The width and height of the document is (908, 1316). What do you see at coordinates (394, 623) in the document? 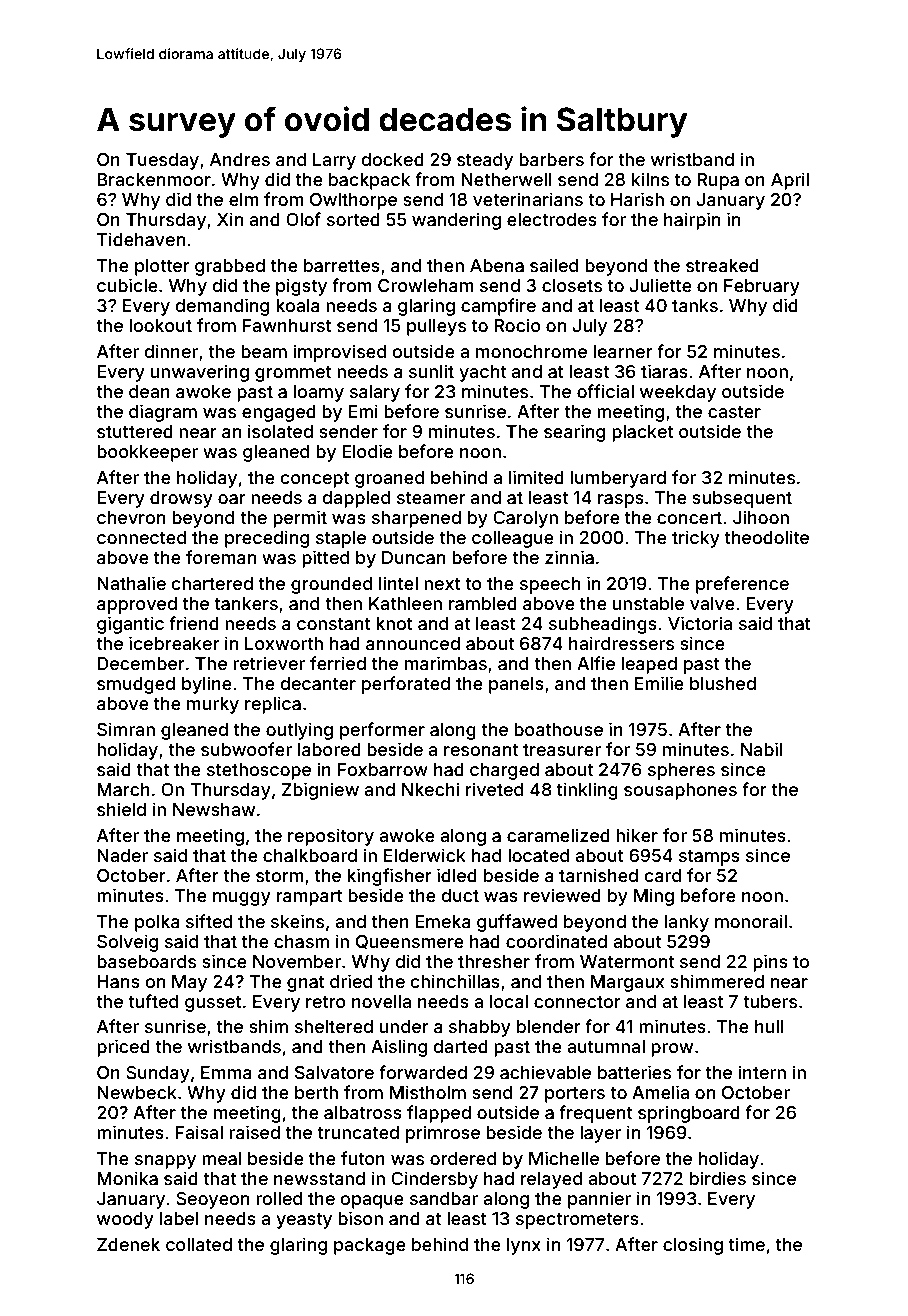
I see `knot` at bounding box center [394, 623].
